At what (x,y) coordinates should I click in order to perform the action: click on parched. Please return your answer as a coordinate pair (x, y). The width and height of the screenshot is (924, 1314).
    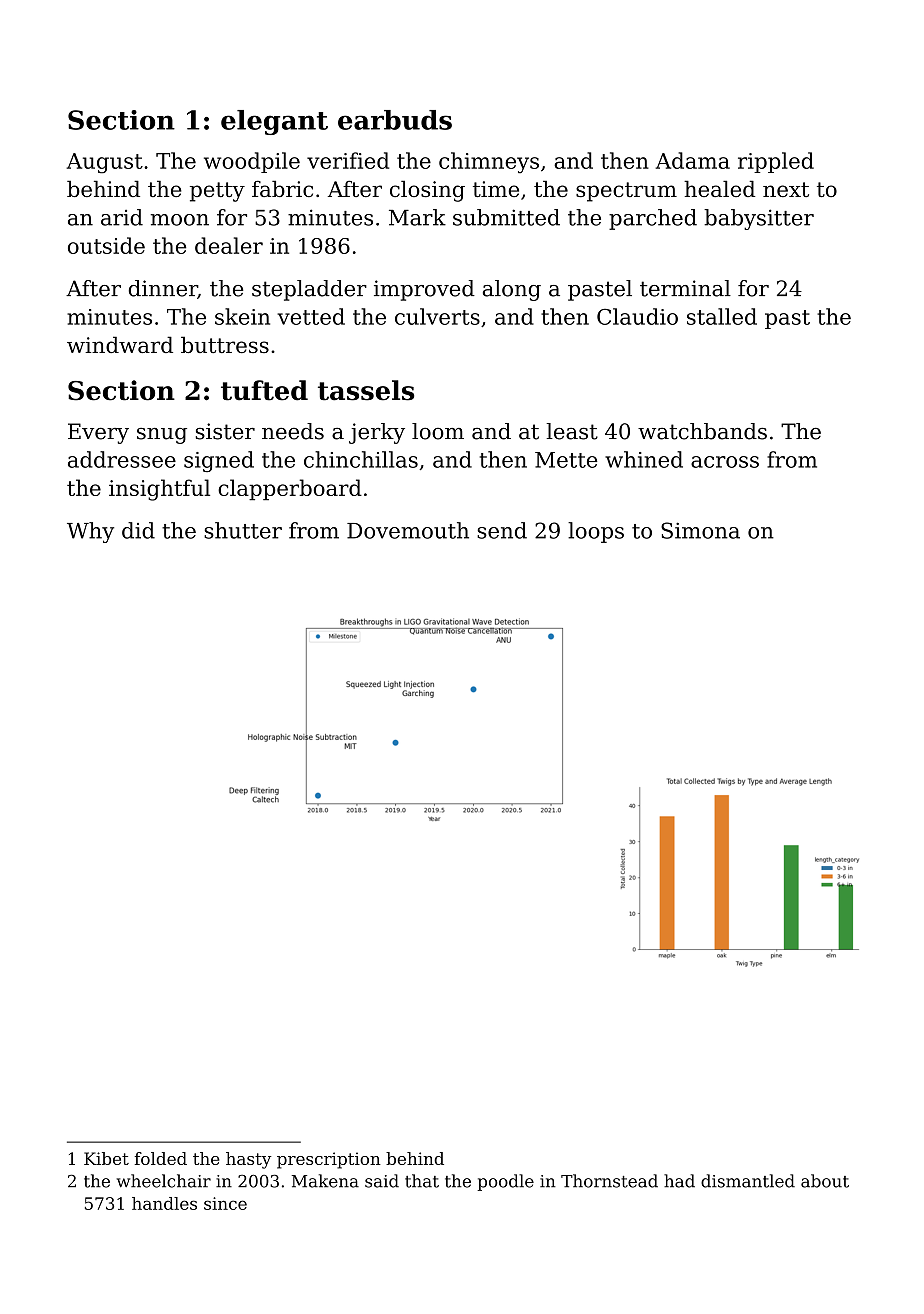
    Looking at the image, I should click on (653, 219).
